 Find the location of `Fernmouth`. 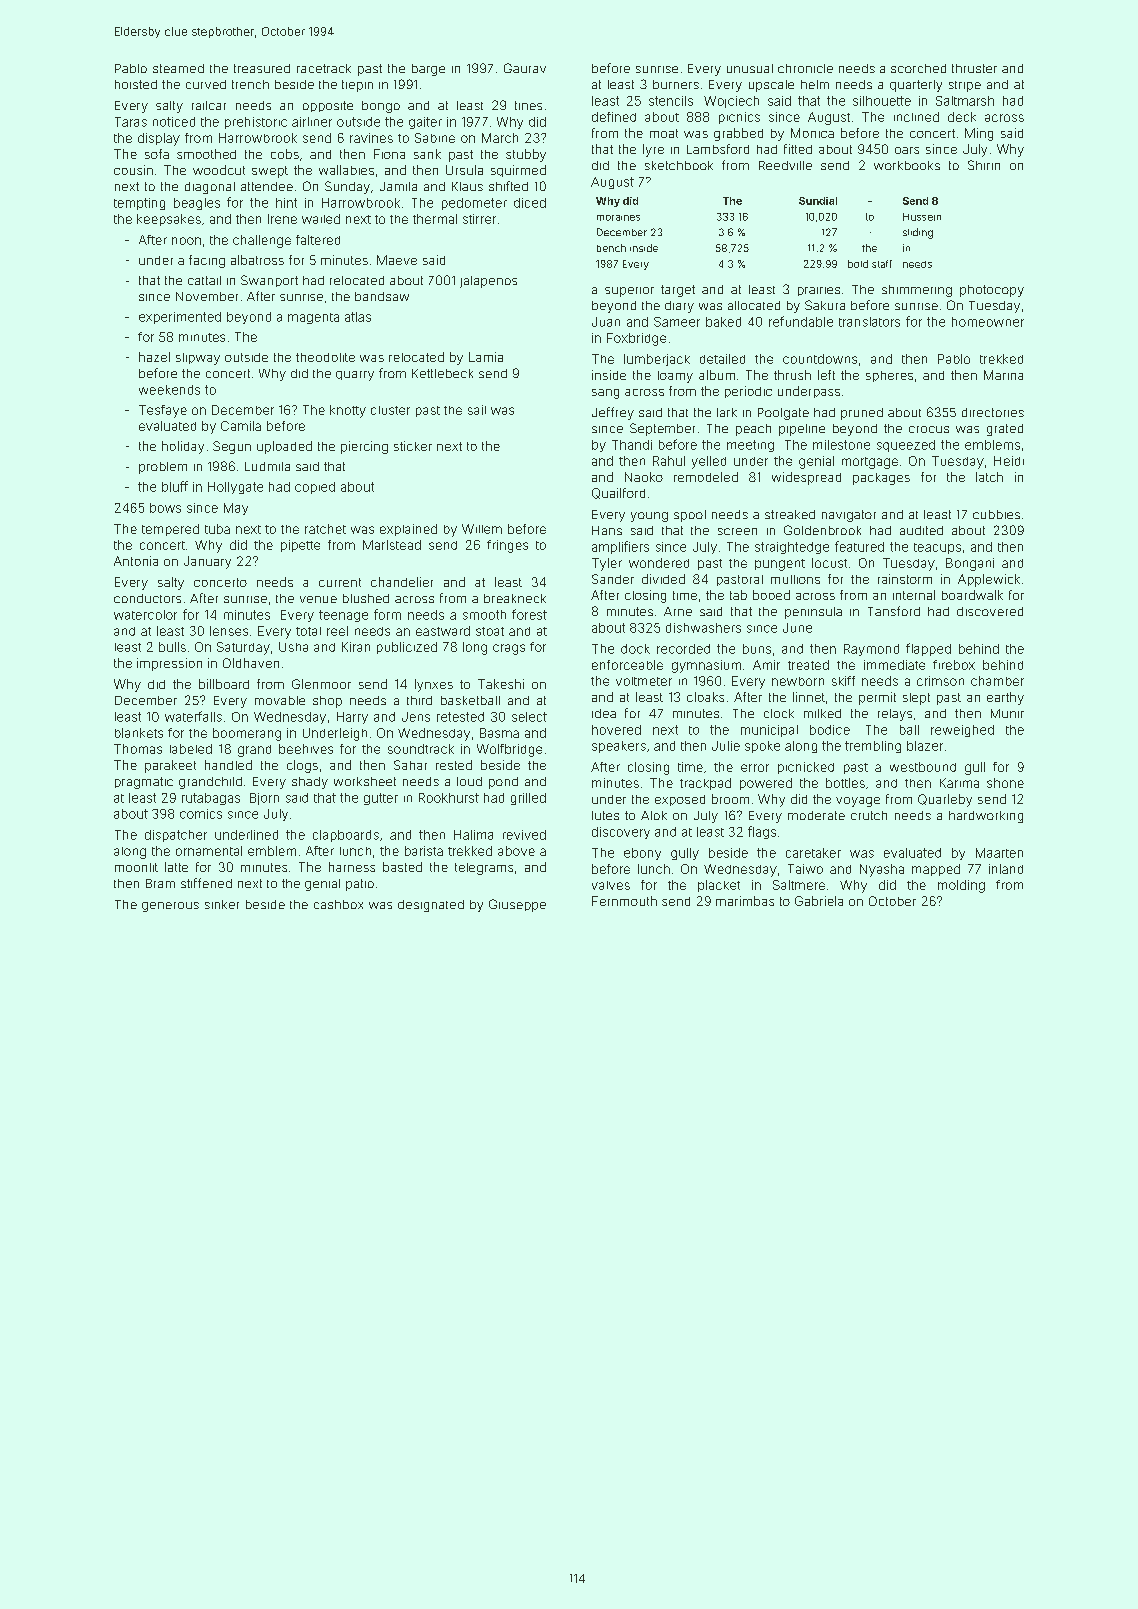

Fernmouth is located at coordinates (624, 901).
